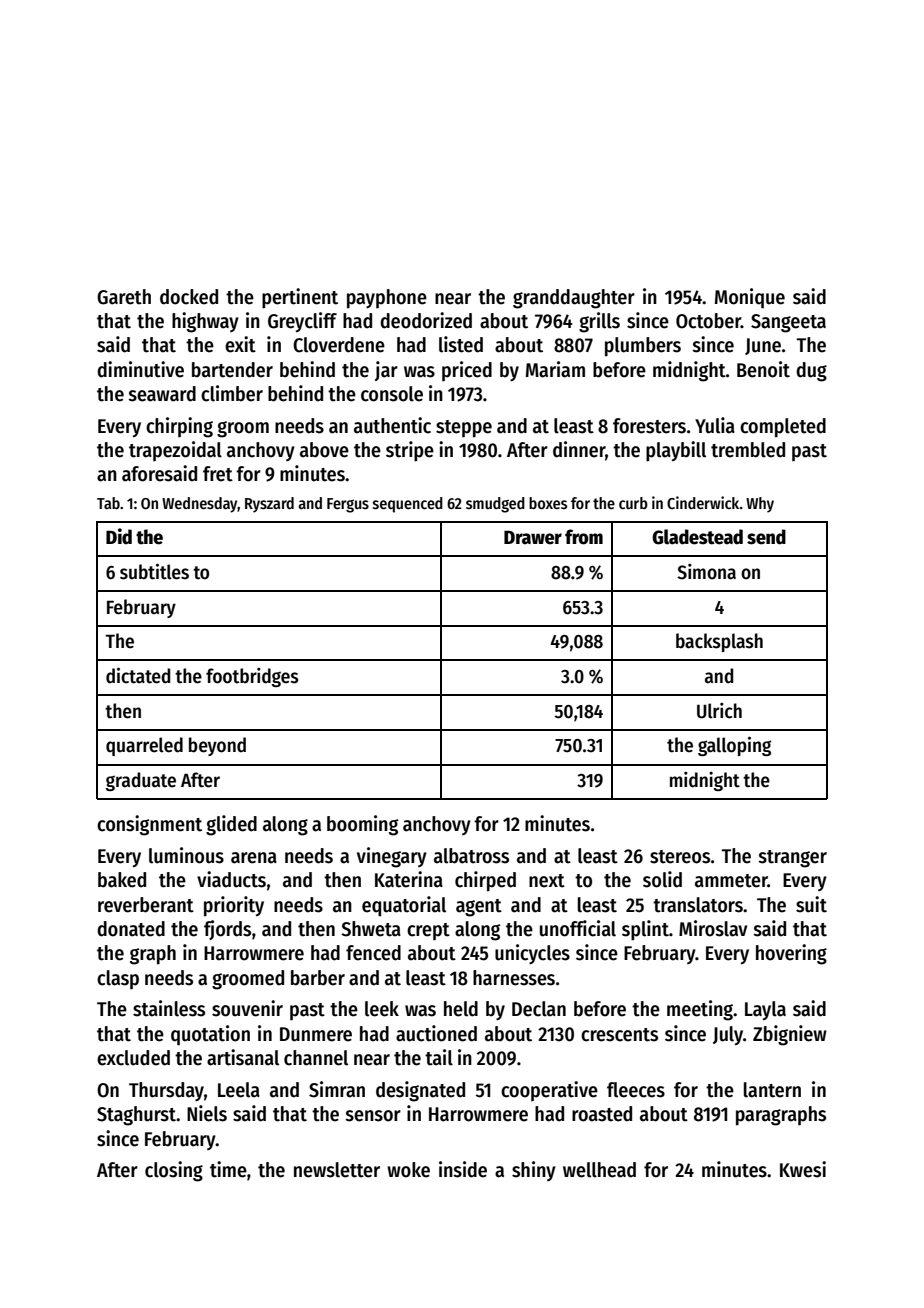 Image resolution: width=924 pixels, height=1308 pixels. What do you see at coordinates (811, 904) in the document?
I see `suit` at bounding box center [811, 904].
